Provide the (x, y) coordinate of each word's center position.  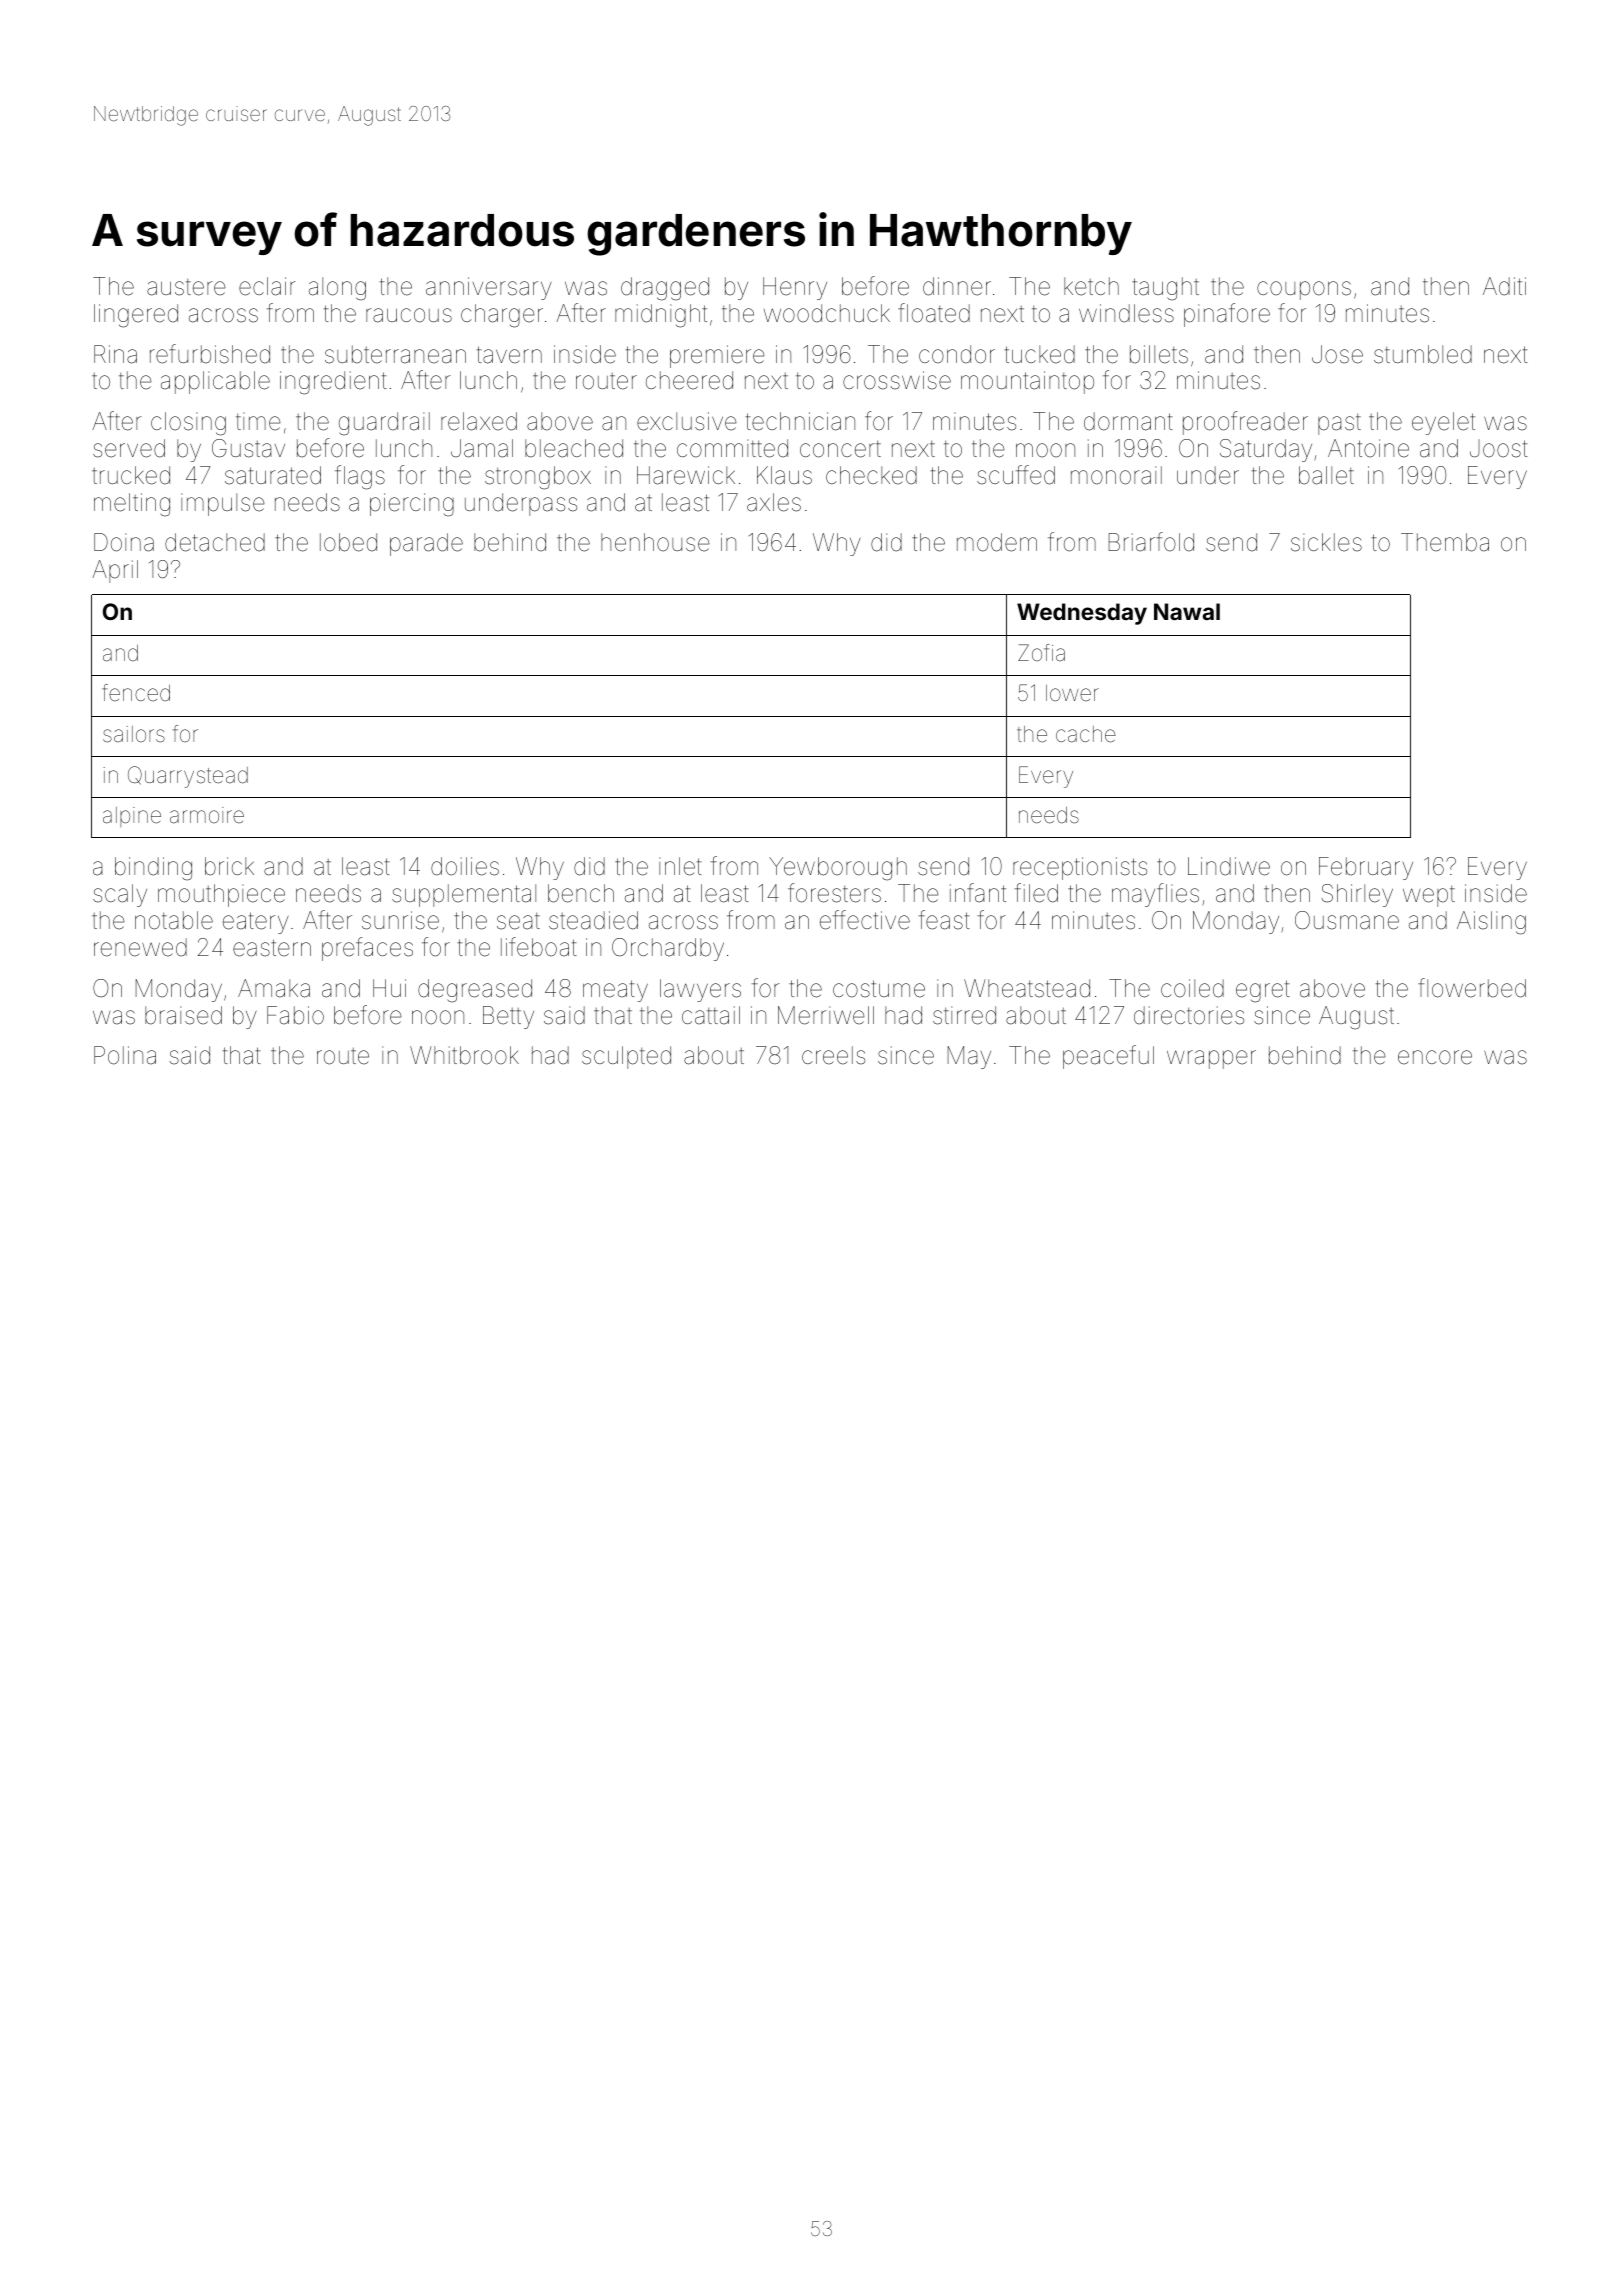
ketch (1091, 286)
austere (186, 287)
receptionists (1080, 868)
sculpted (626, 1057)
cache (1086, 734)
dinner (957, 286)
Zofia (1041, 652)
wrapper (1211, 1059)
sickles (1326, 542)
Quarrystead (188, 777)
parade (426, 544)
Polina (125, 1055)
